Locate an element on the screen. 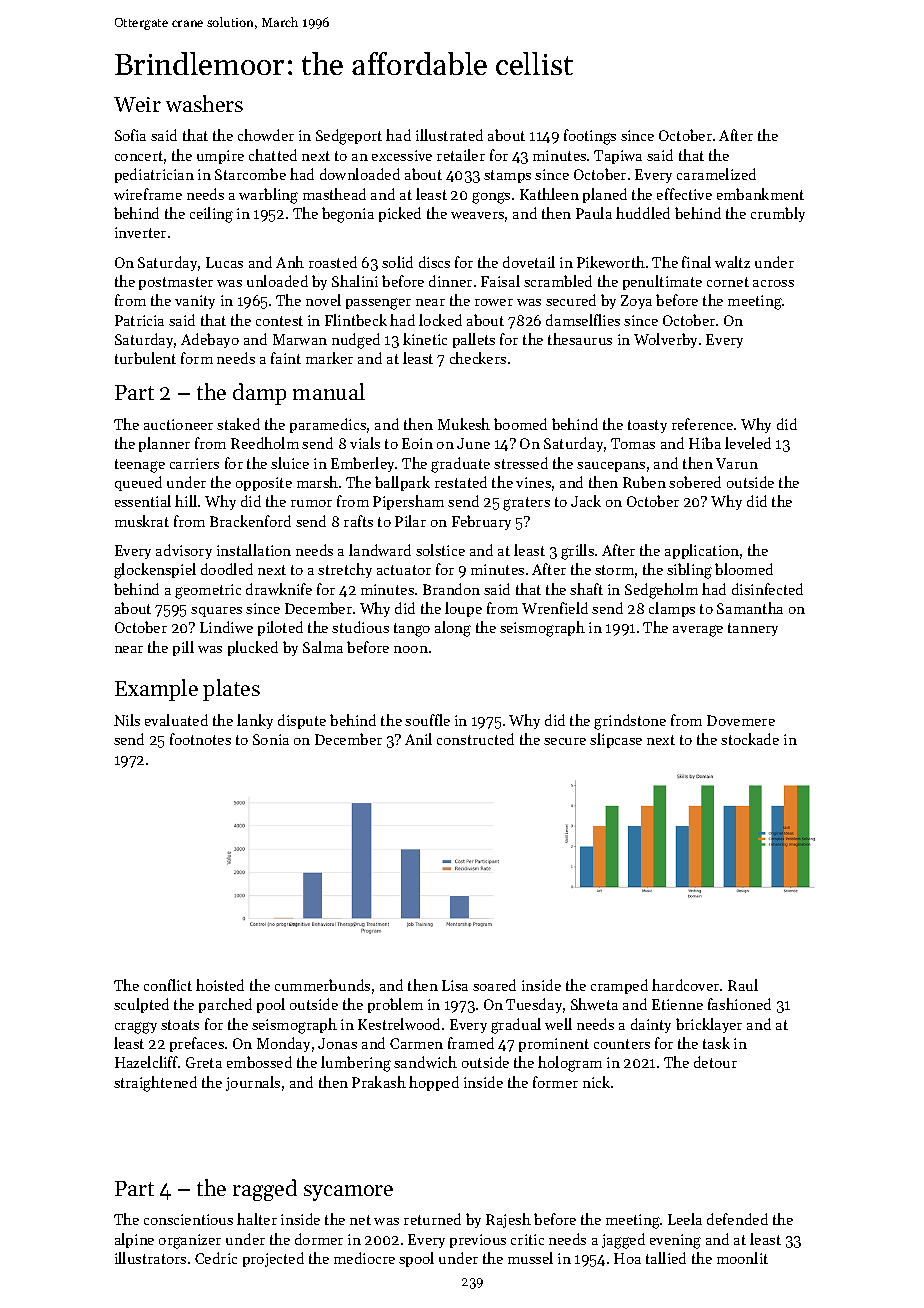 The image size is (924, 1308). tallied is located at coordinates (666, 1258).
